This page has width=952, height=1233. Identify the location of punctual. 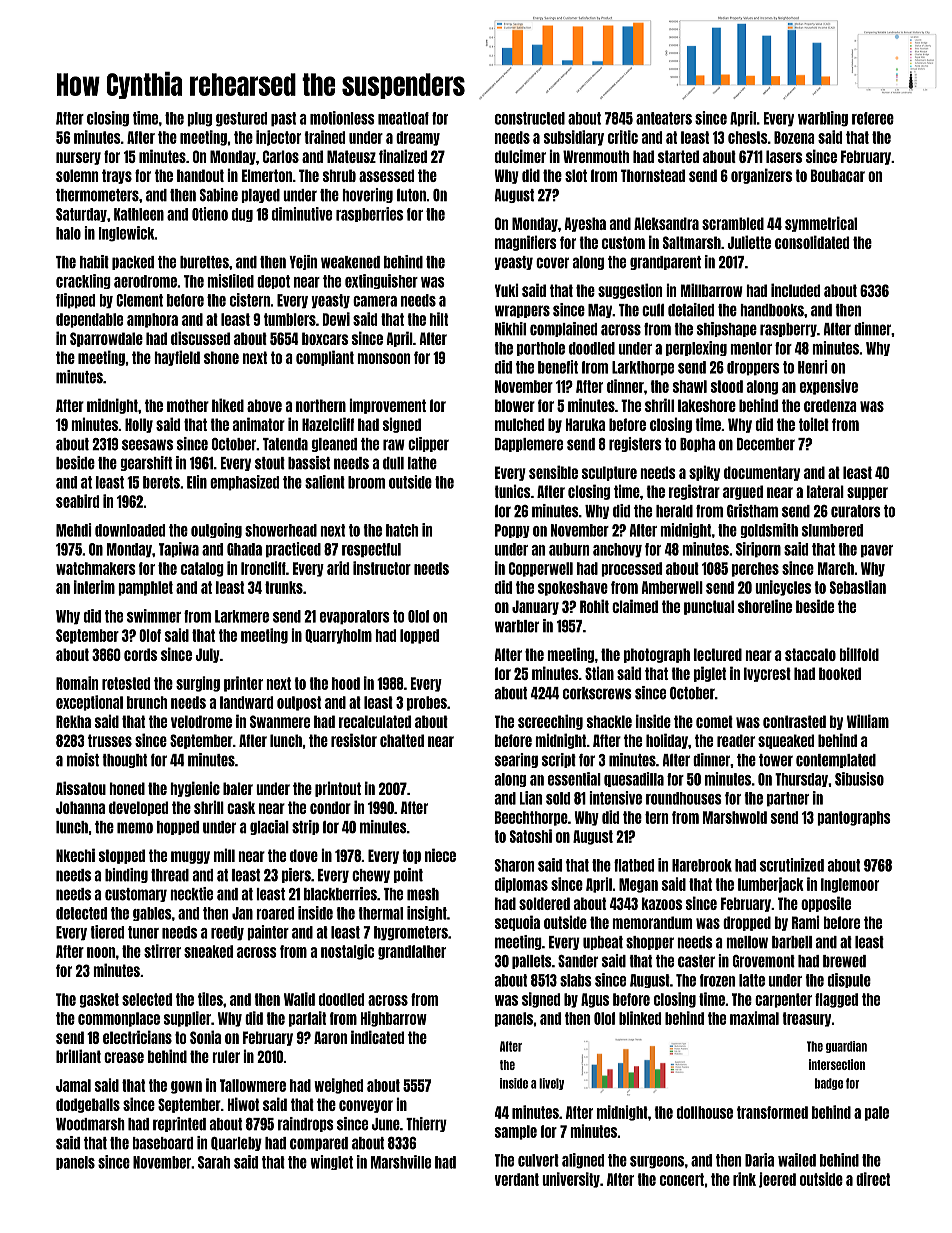
(709, 607).
